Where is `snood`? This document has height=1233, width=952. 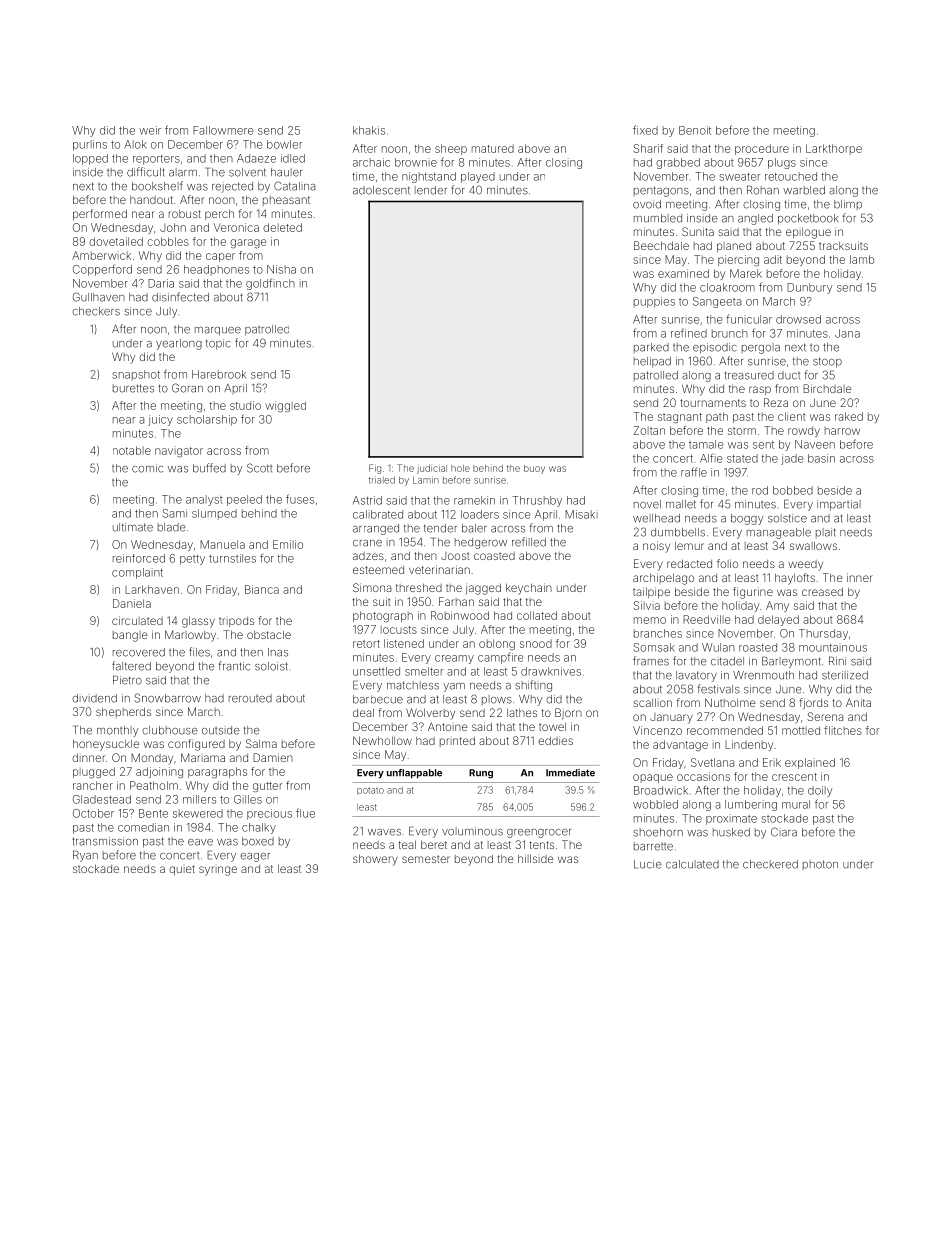
snood is located at coordinates (536, 643).
